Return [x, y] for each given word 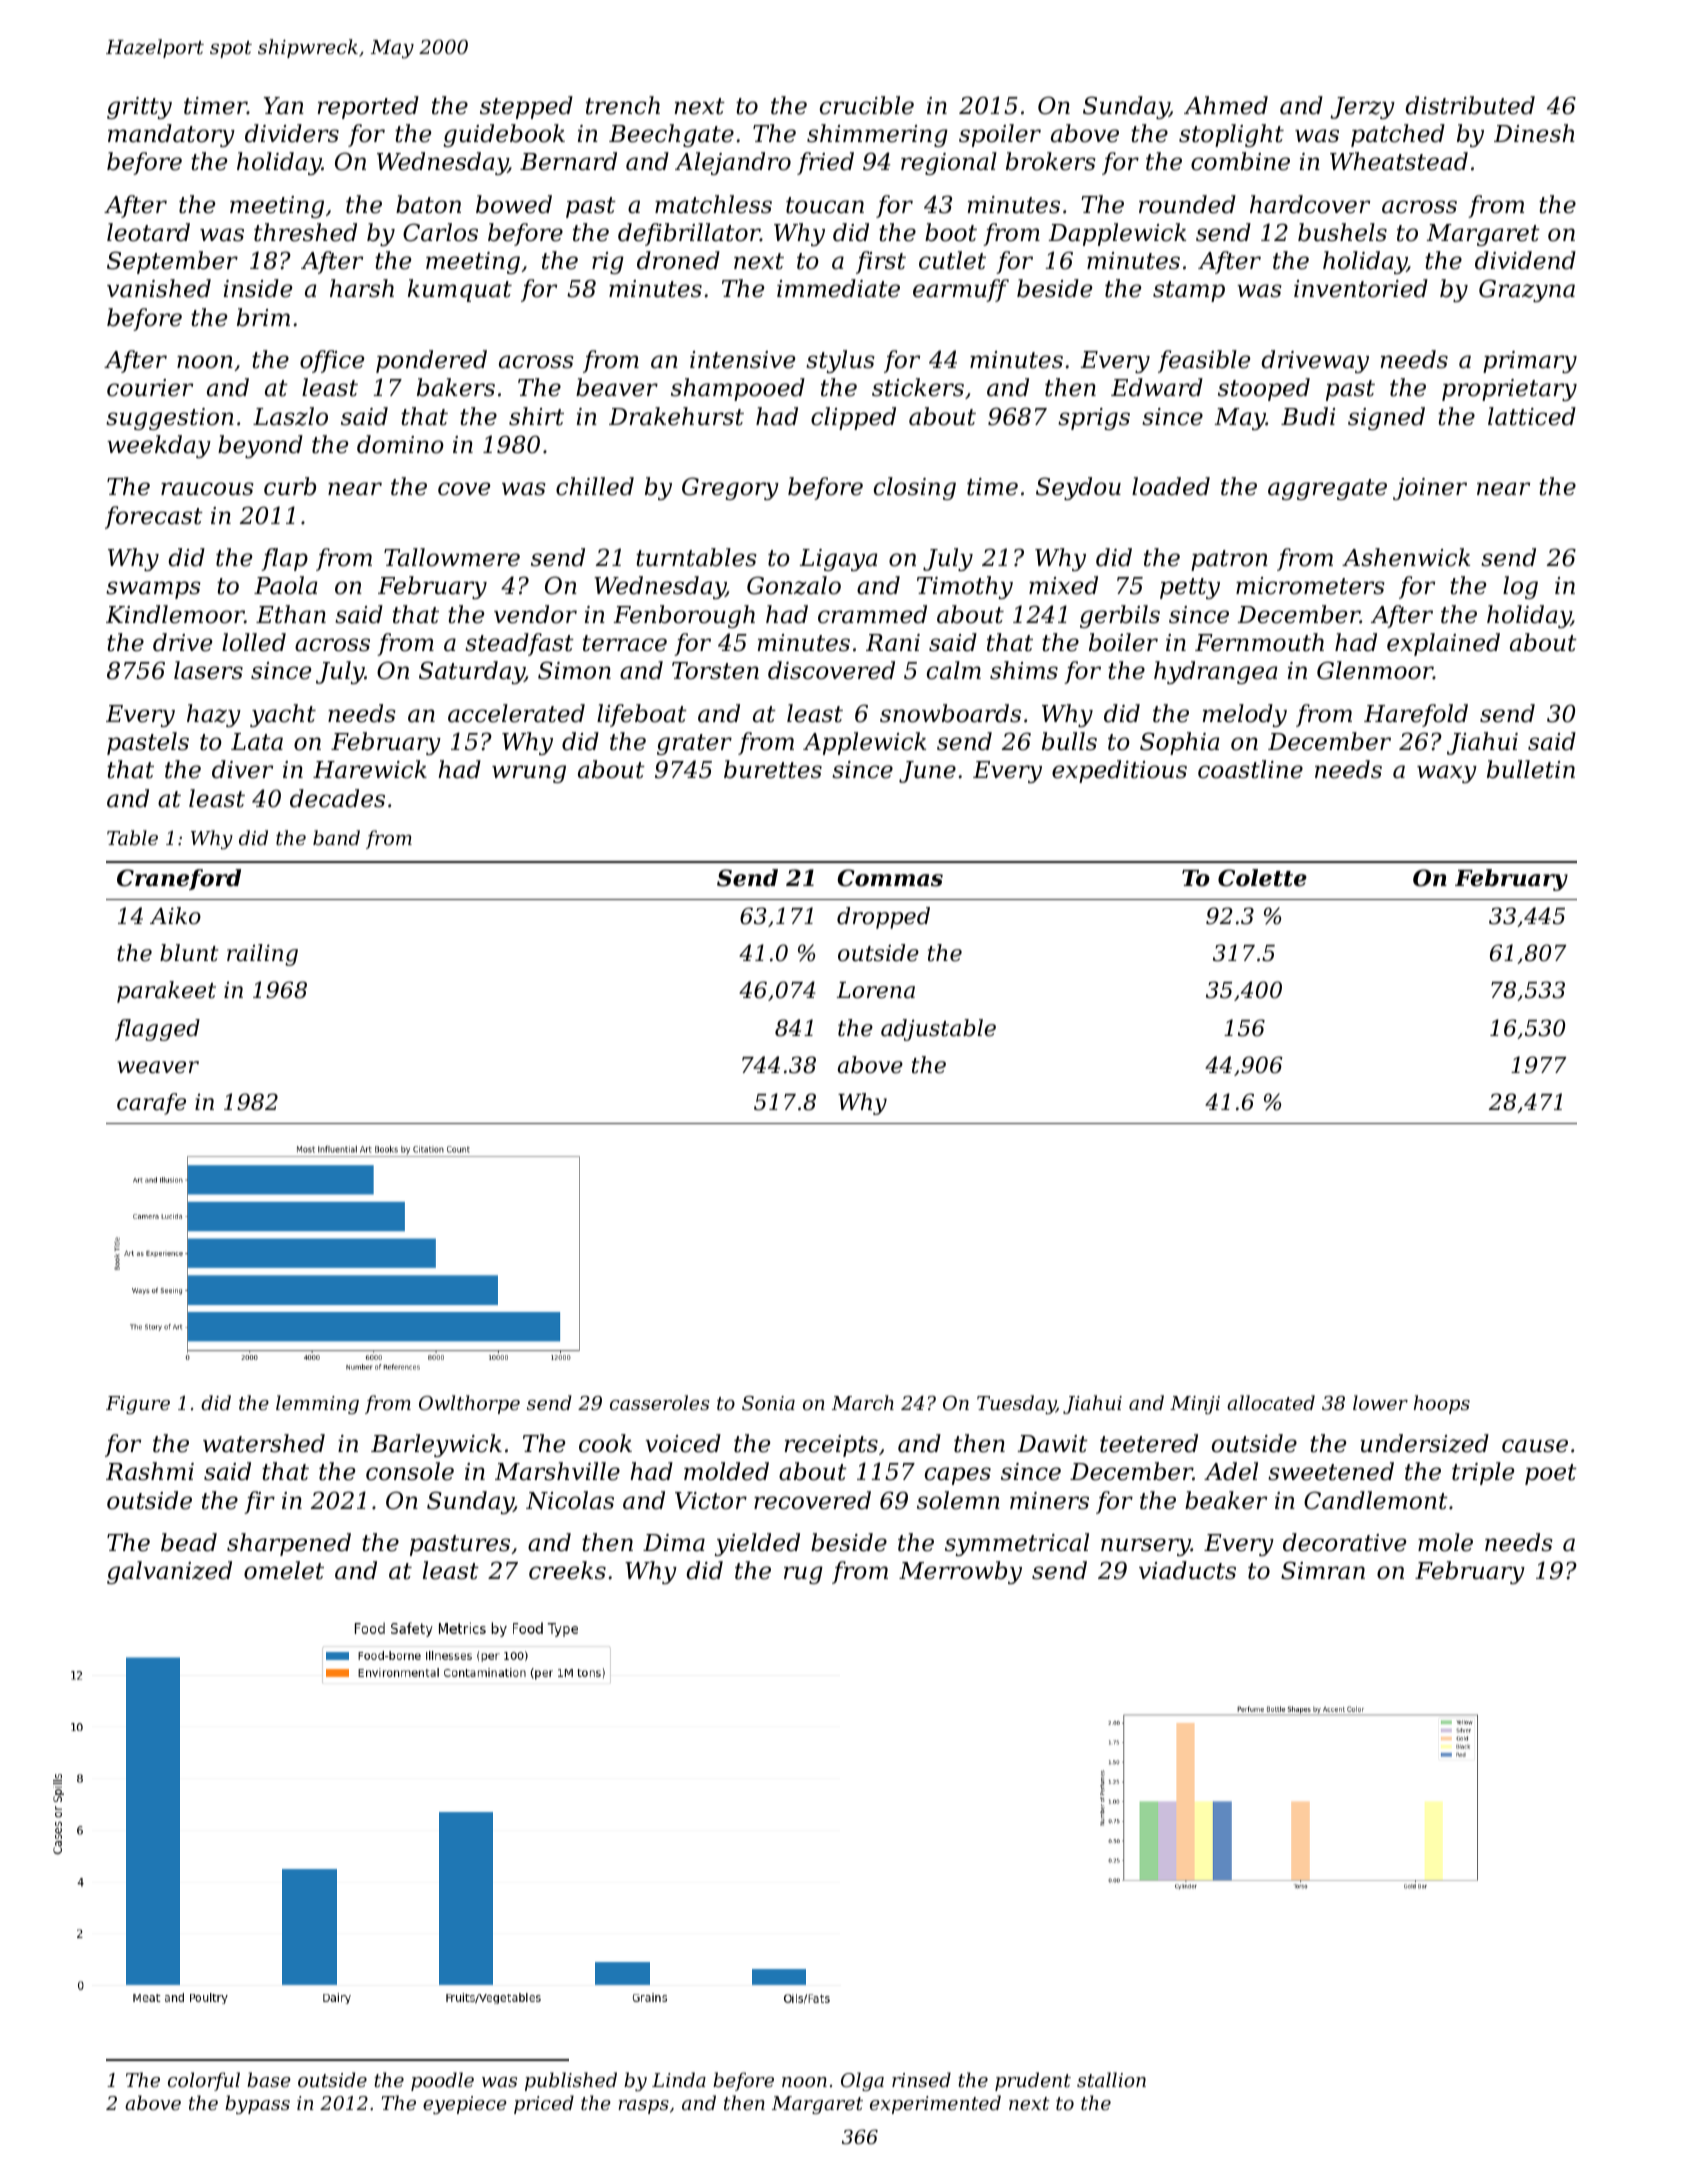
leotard [148, 232]
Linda [679, 2079]
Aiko [175, 916]
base [269, 2079]
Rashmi [150, 1471]
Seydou [1078, 488]
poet [1551, 1474]
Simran [1323, 1570]
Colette [1262, 878]
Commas [890, 878]
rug [803, 1575]
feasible [1204, 361]
